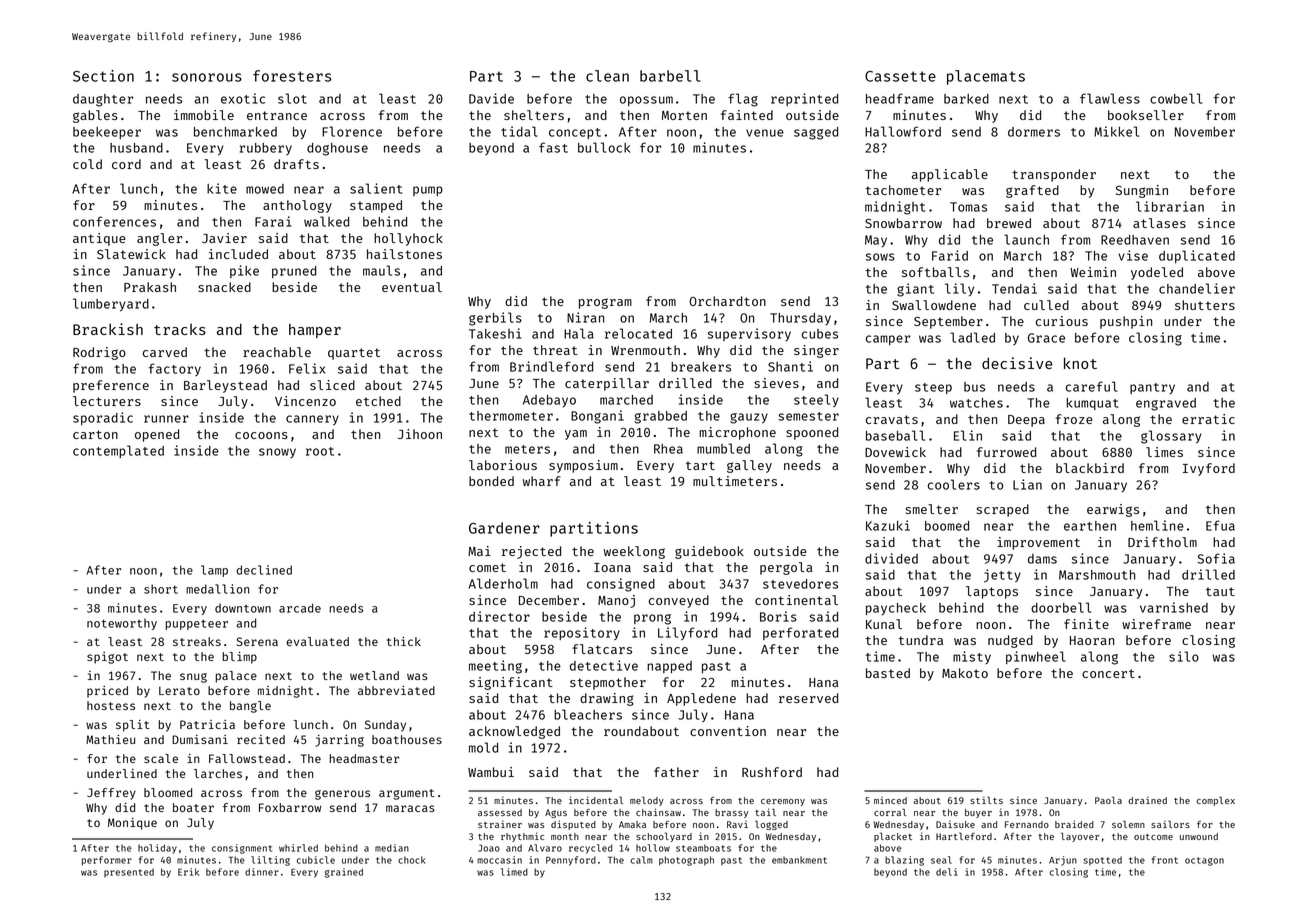 The image size is (1308, 924). Describe the element at coordinates (986, 77) in the document. I see `placemats` at that location.
